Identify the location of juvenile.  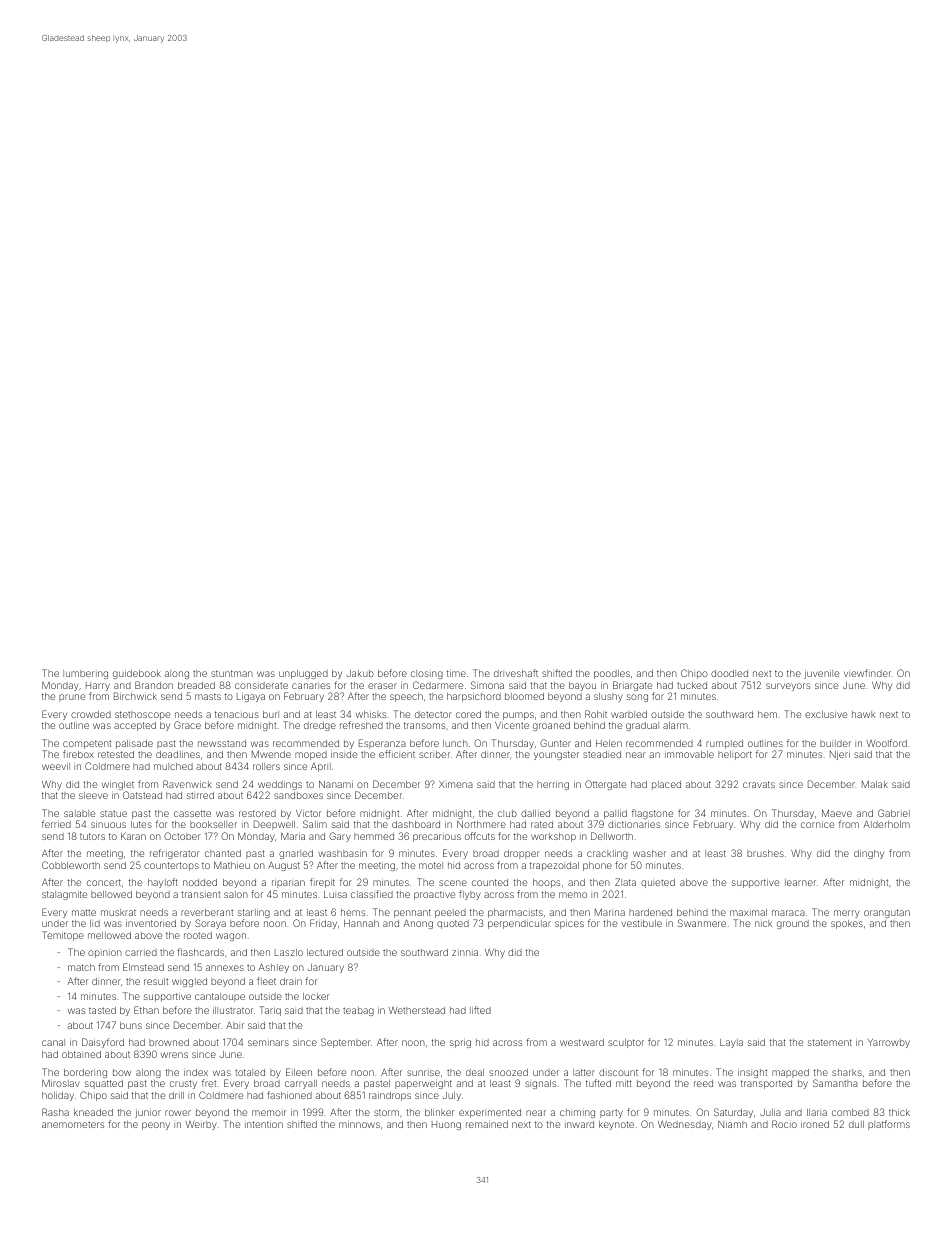
(821, 674).
